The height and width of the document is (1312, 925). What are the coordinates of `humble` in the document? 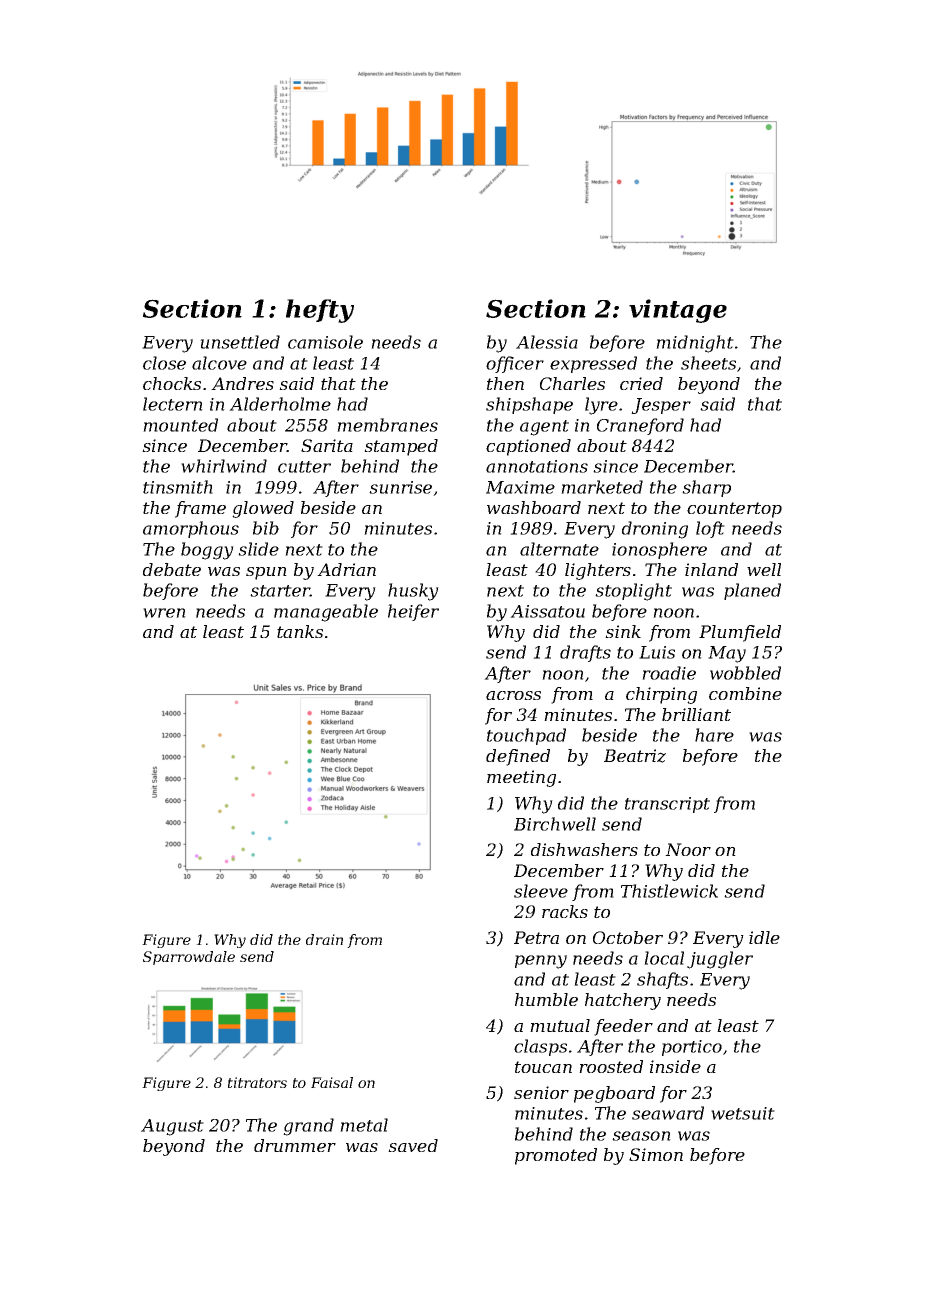 It's located at (546, 999).
